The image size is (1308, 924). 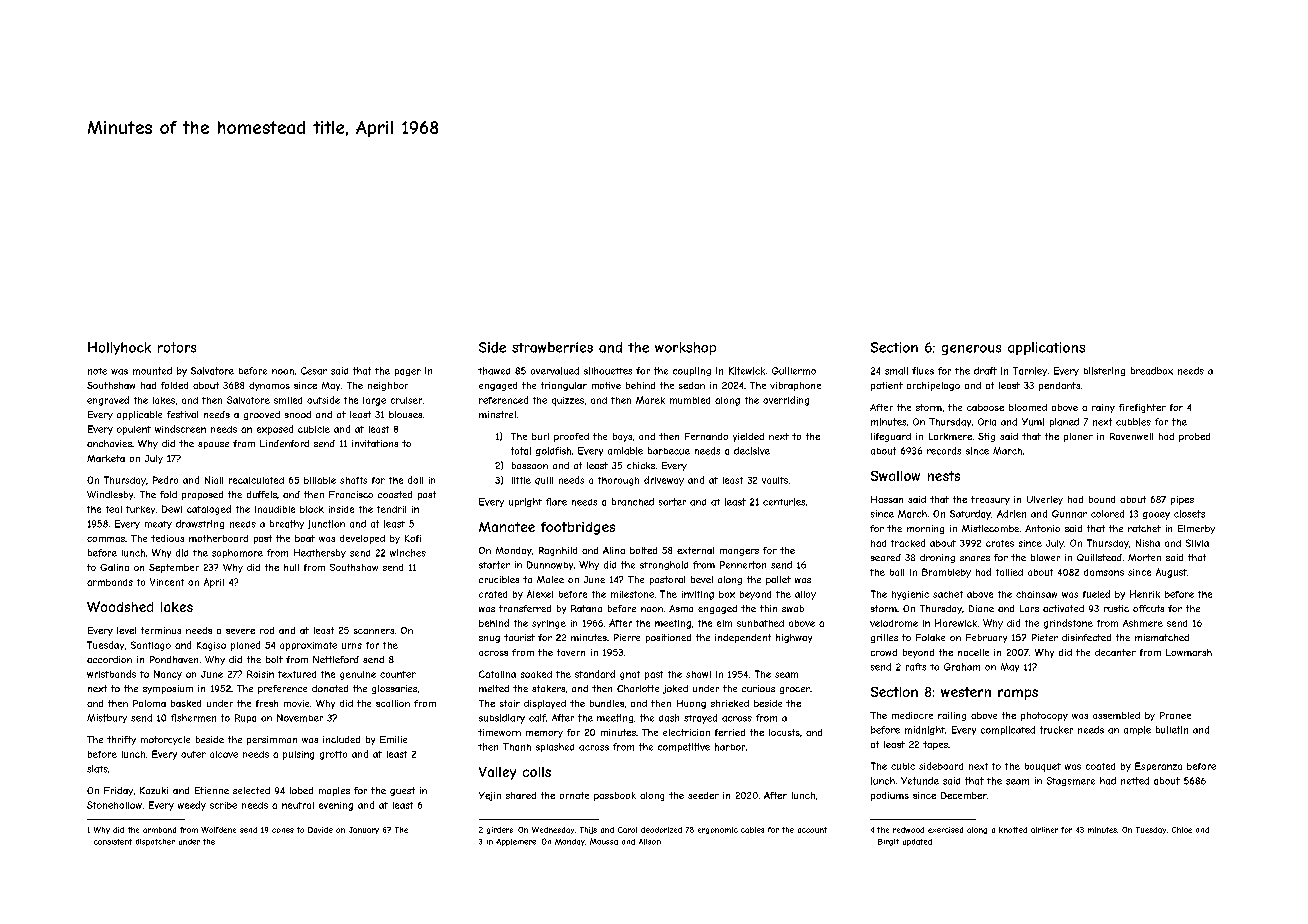 I want to click on Ashmere, so click(x=1143, y=623).
